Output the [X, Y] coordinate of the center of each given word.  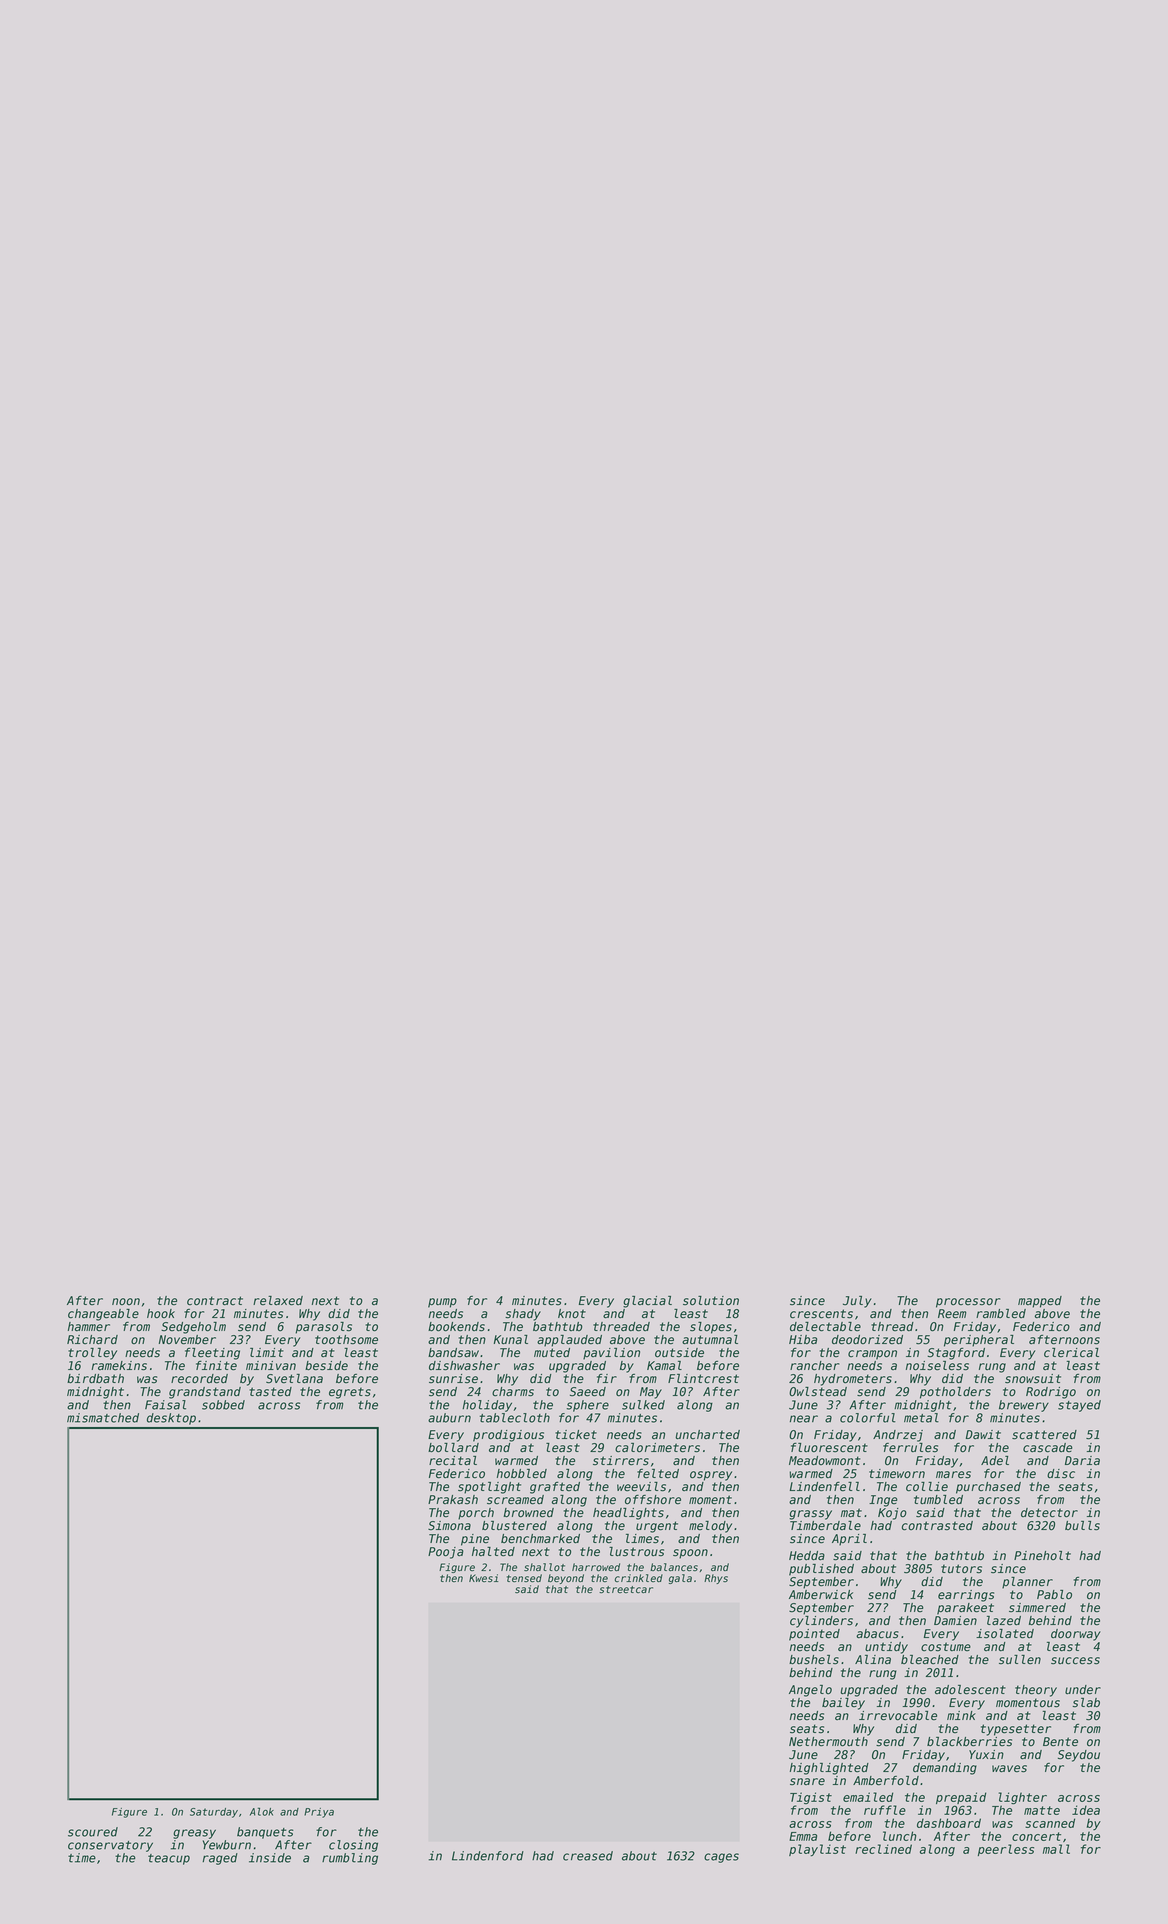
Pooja [446, 1553]
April [849, 1540]
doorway [1076, 1635]
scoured [93, 1832]
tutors [961, 1569]
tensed [524, 1578]
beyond [566, 1579]
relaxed [278, 1301]
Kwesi [484, 1578]
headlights [628, 1514]
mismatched [103, 1418]
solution [711, 1301]
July [857, 1302]
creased [588, 1856]
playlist [817, 1850]
